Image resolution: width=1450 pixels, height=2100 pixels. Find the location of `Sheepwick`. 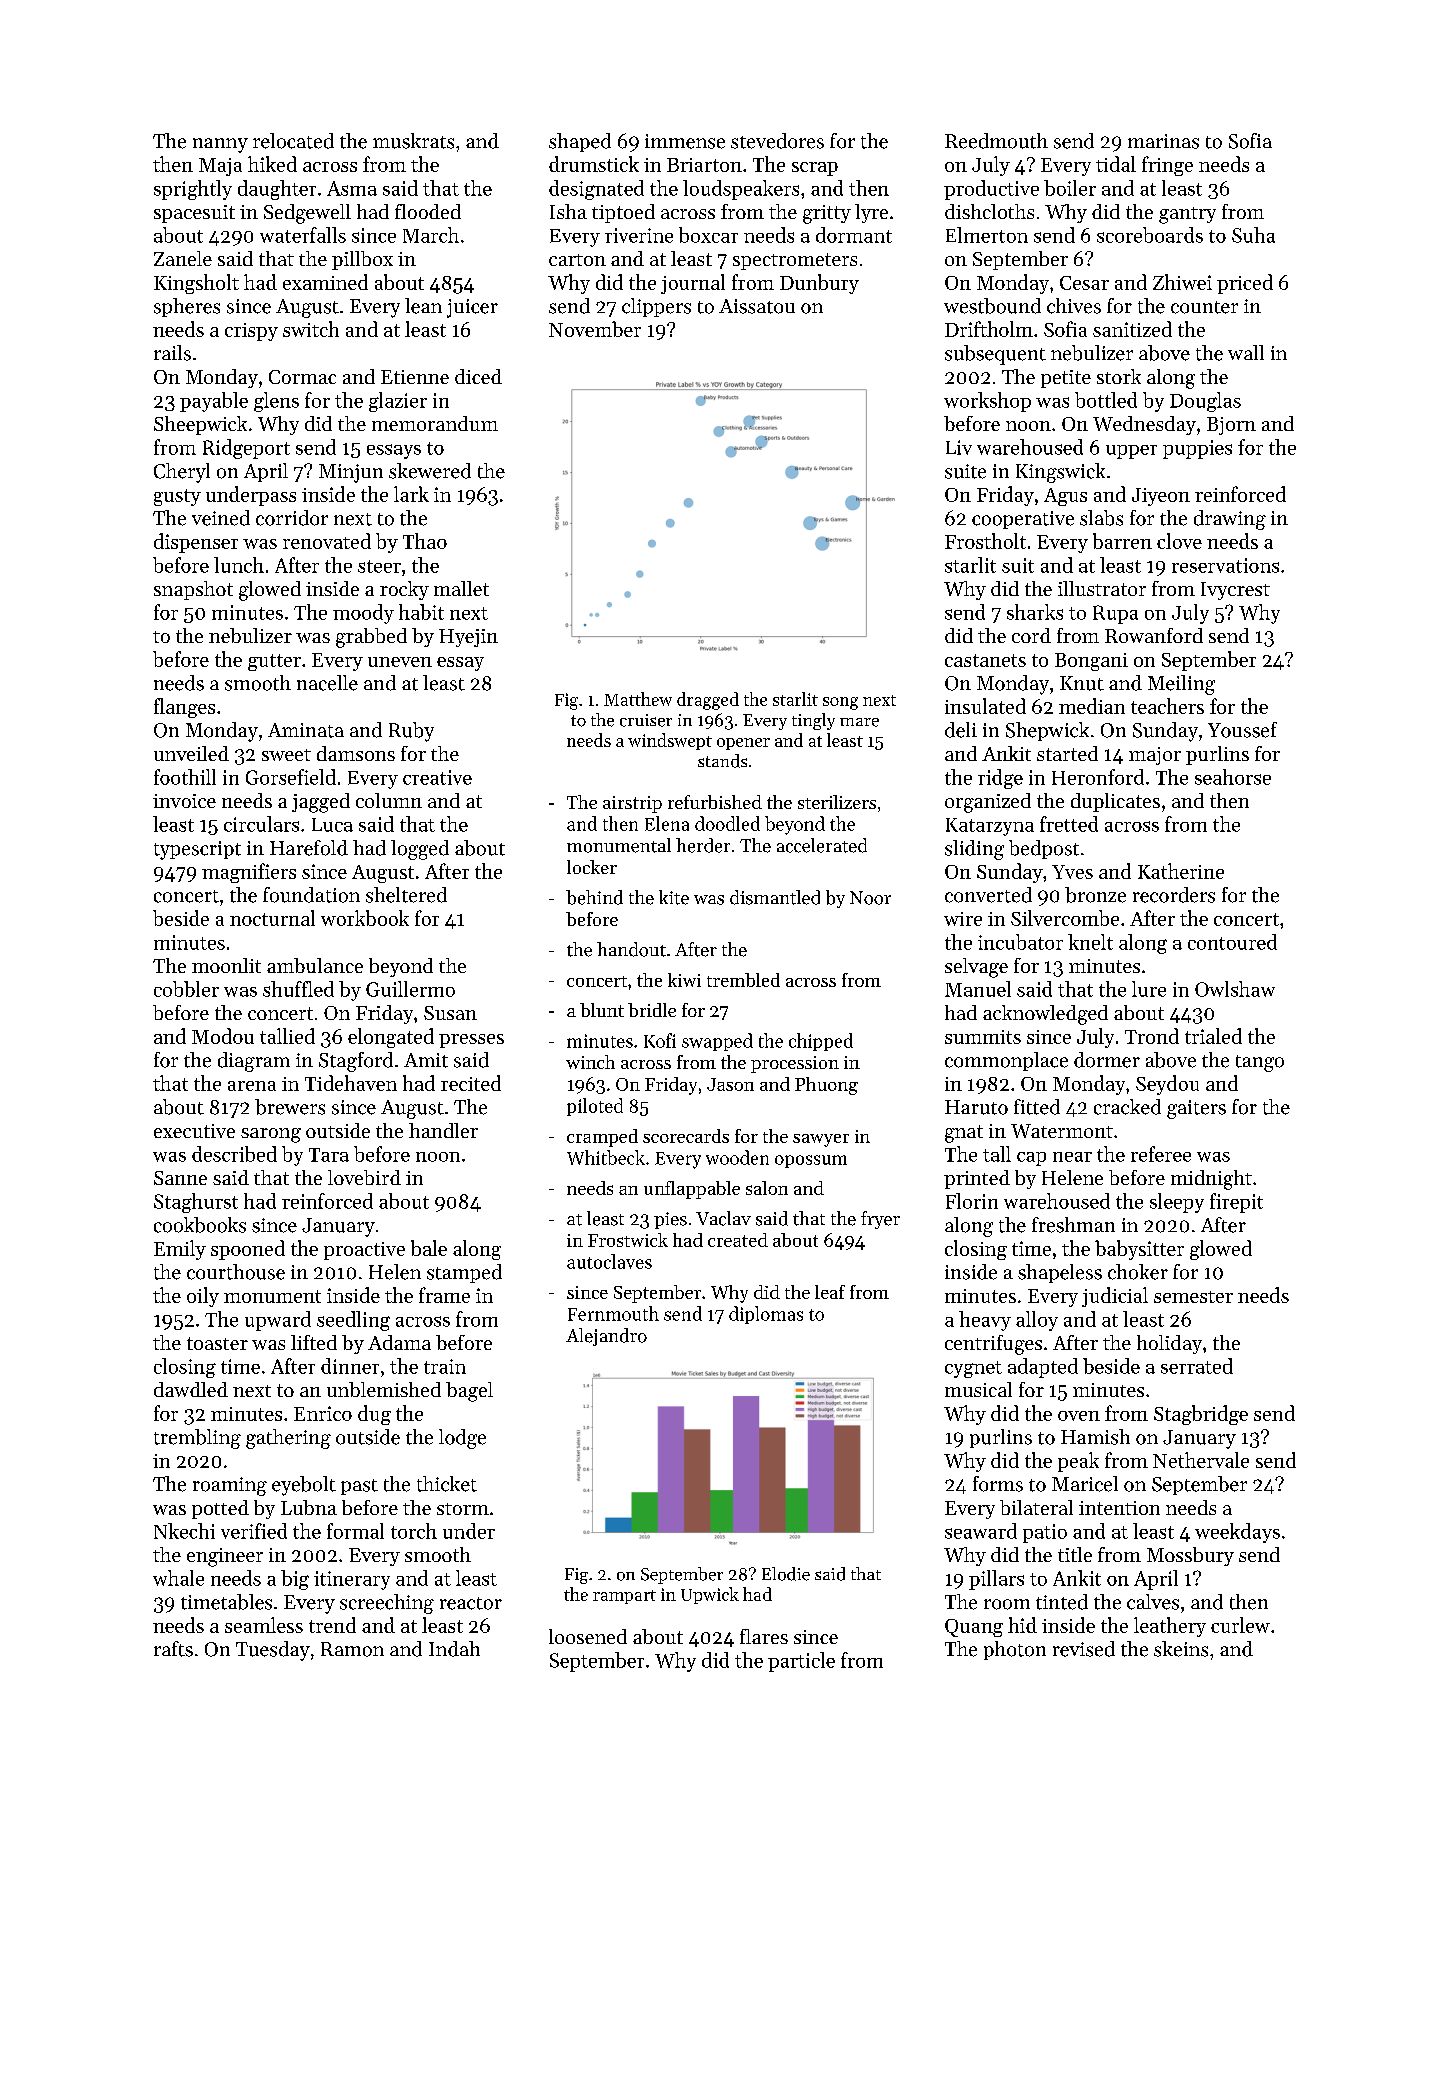

Sheepwick is located at coordinates (200, 425).
